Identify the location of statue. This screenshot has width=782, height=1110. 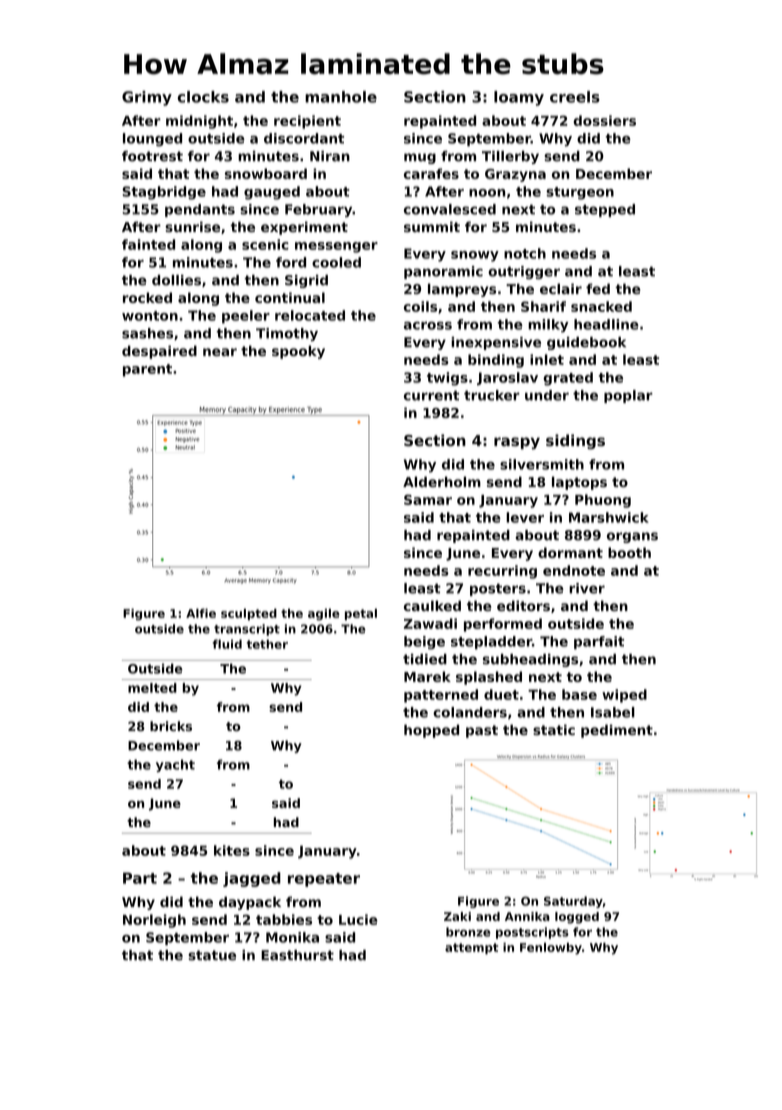
(212, 955).
